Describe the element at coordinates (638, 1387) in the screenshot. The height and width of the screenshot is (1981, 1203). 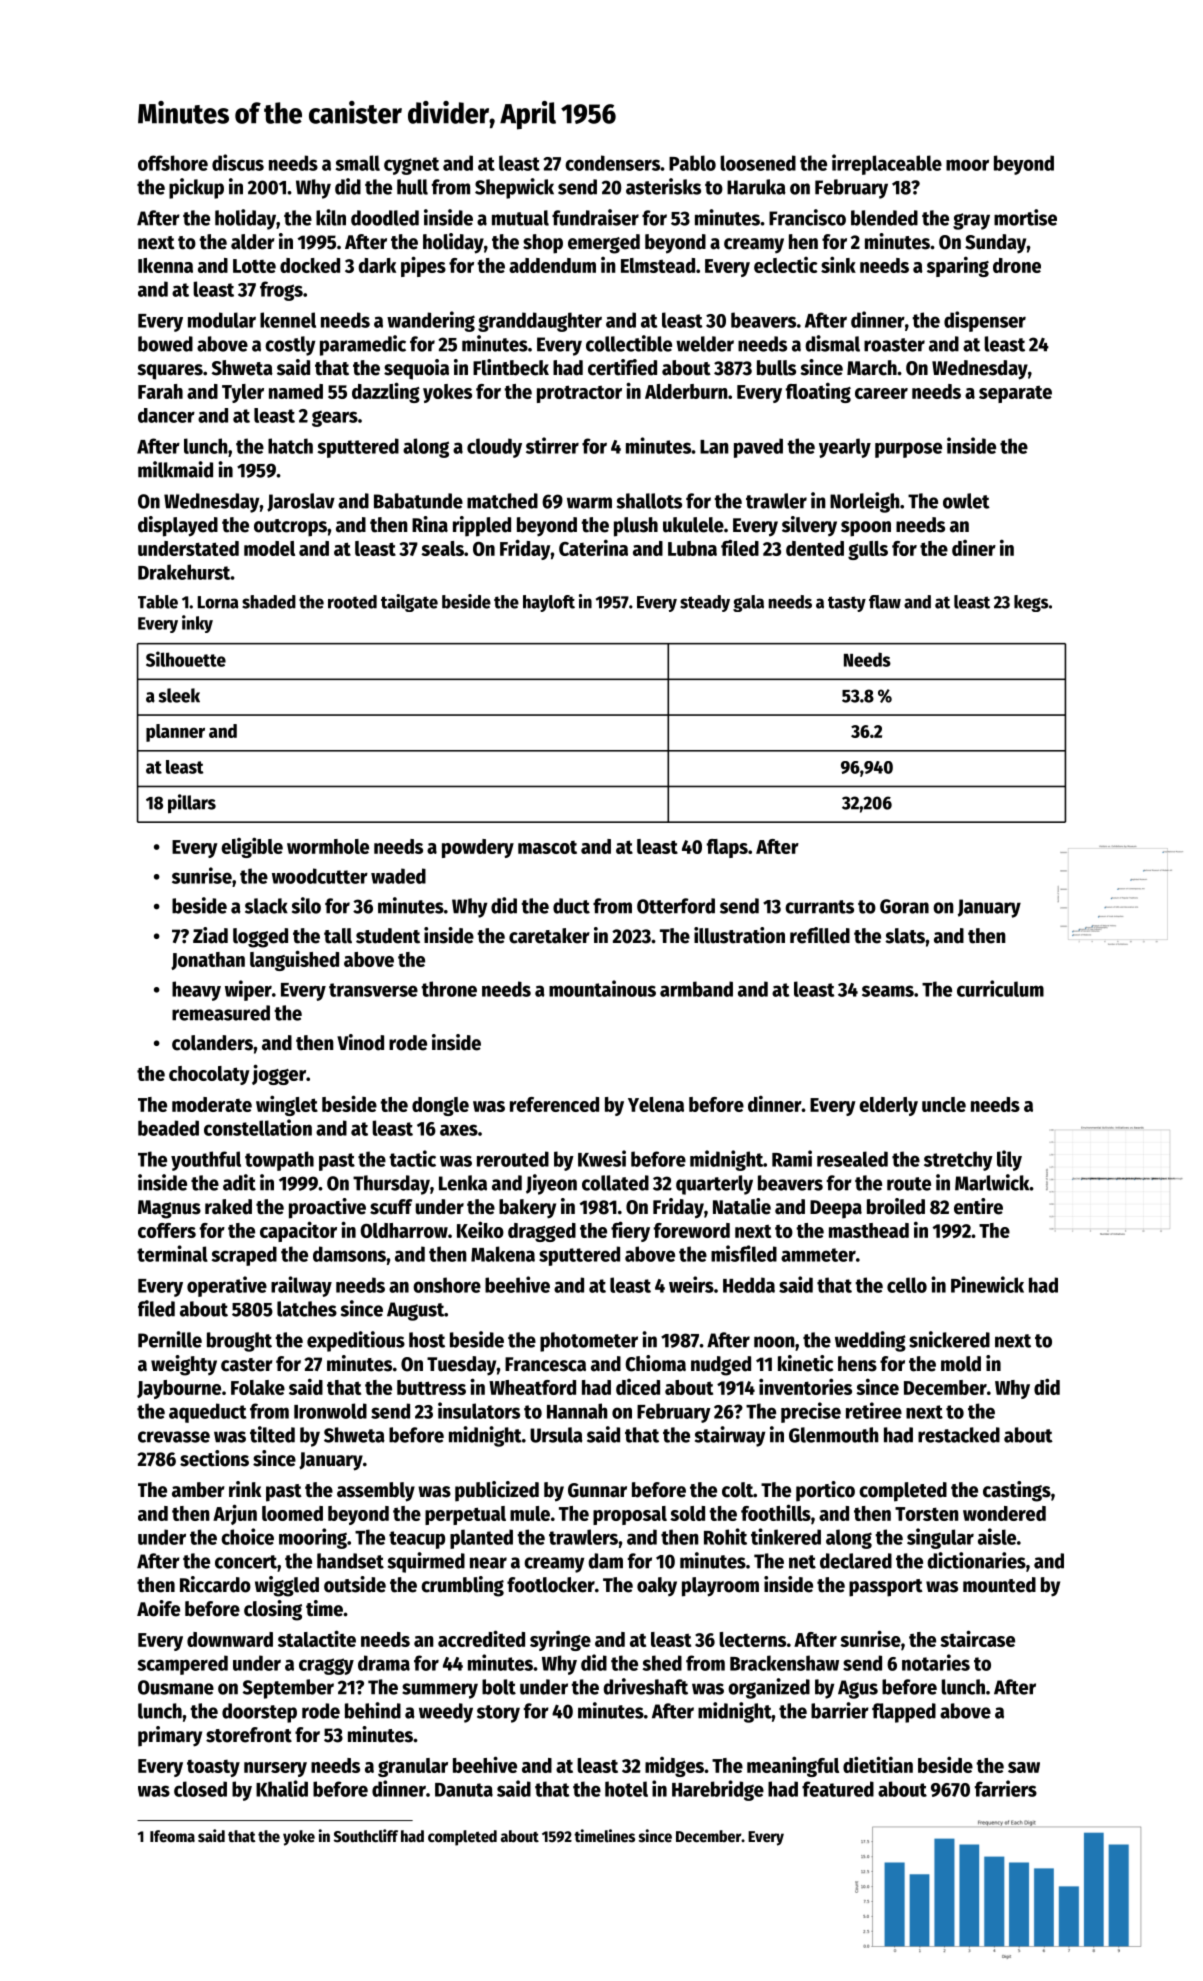
I see `diced` at that location.
